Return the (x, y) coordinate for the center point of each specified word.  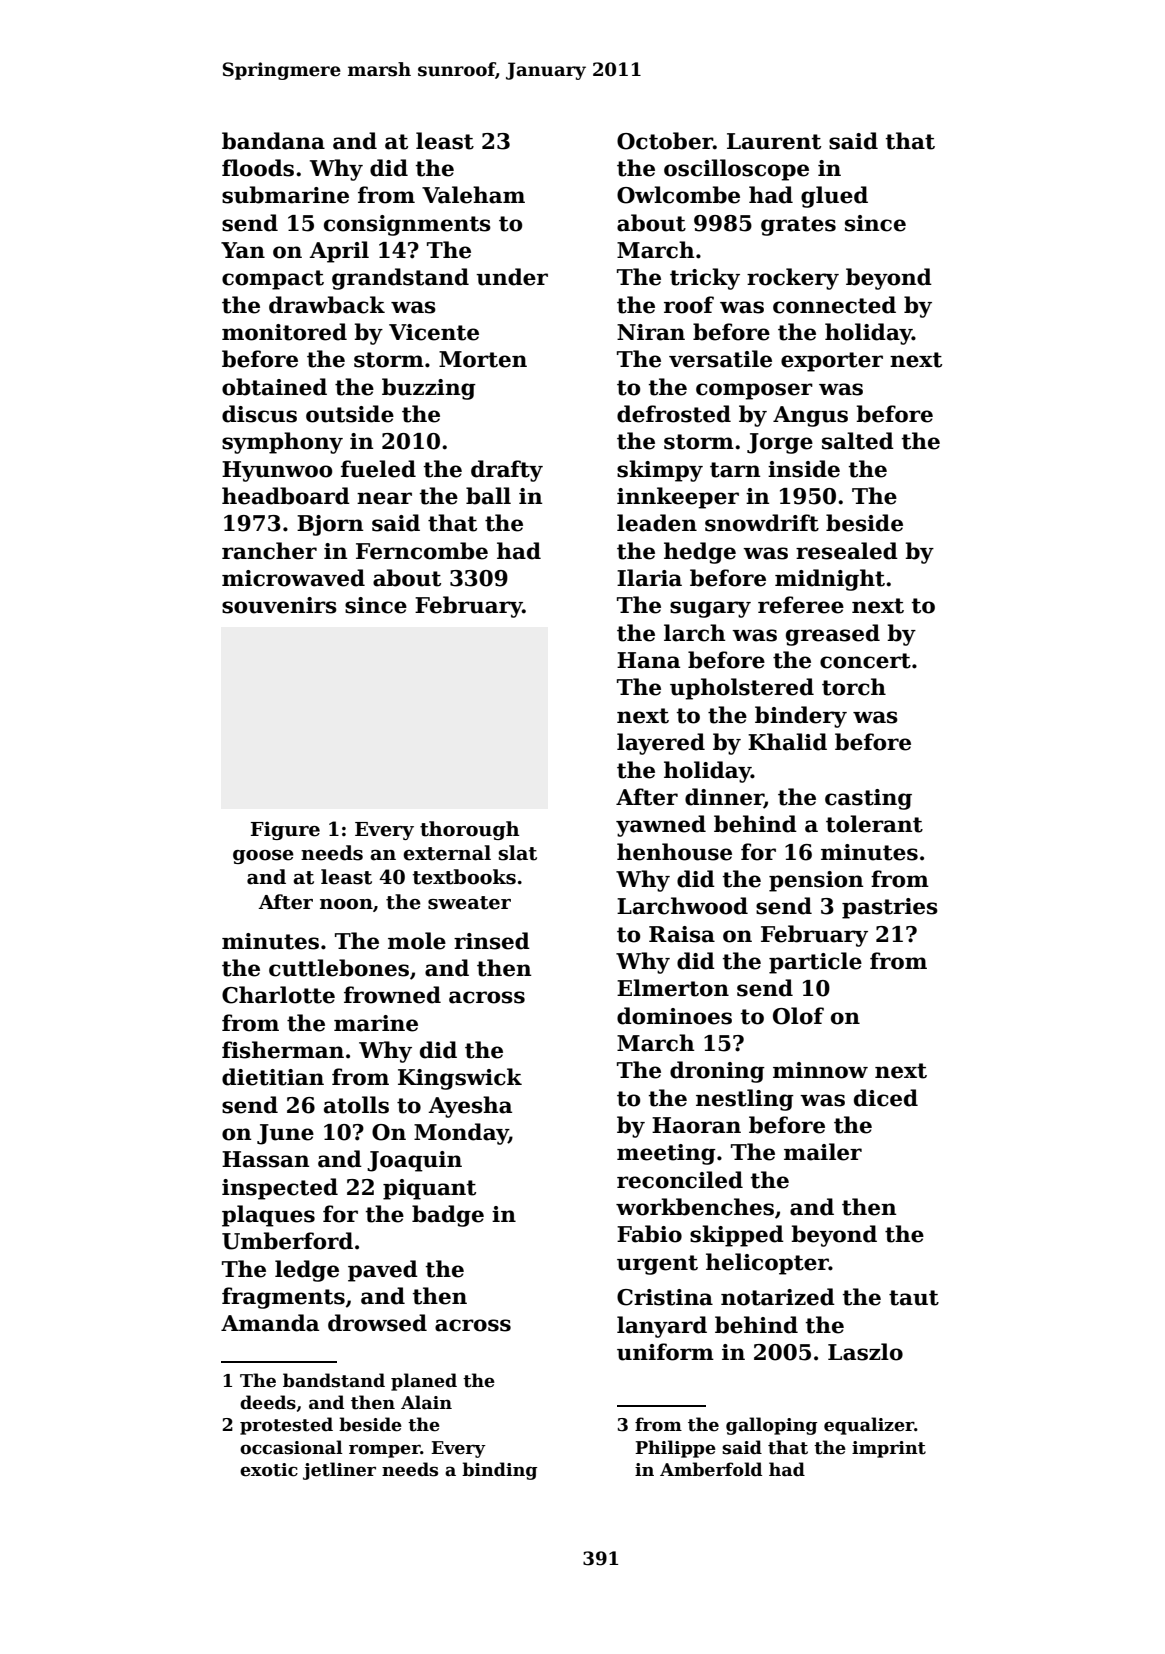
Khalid (787, 742)
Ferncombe (422, 551)
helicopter (767, 1264)
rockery (793, 279)
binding (499, 1471)
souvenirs (279, 605)
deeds (268, 1402)
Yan (243, 250)
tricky (705, 279)
